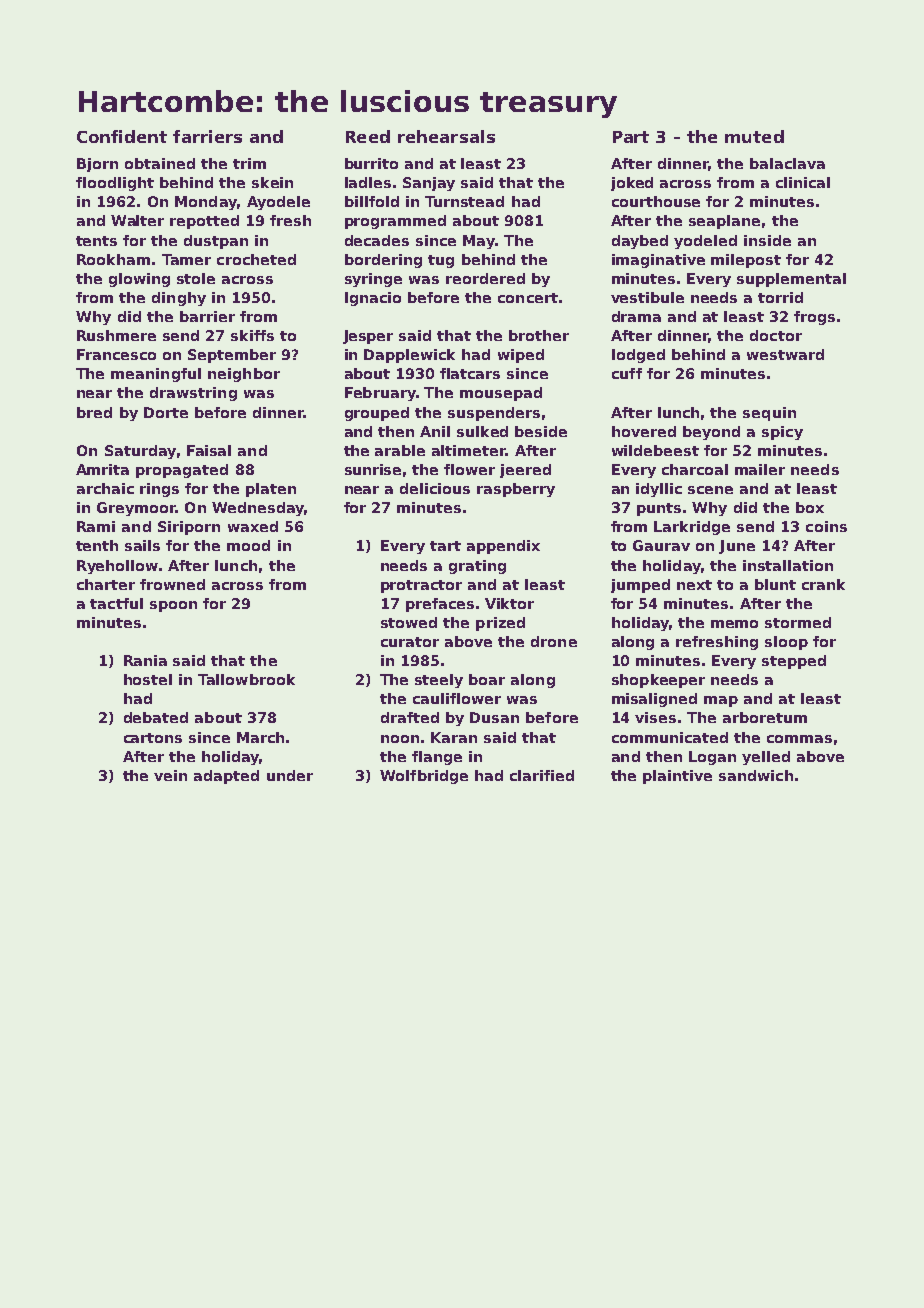 The width and height of the page is (924, 1308). What do you see at coordinates (754, 136) in the page?
I see `muted` at bounding box center [754, 136].
